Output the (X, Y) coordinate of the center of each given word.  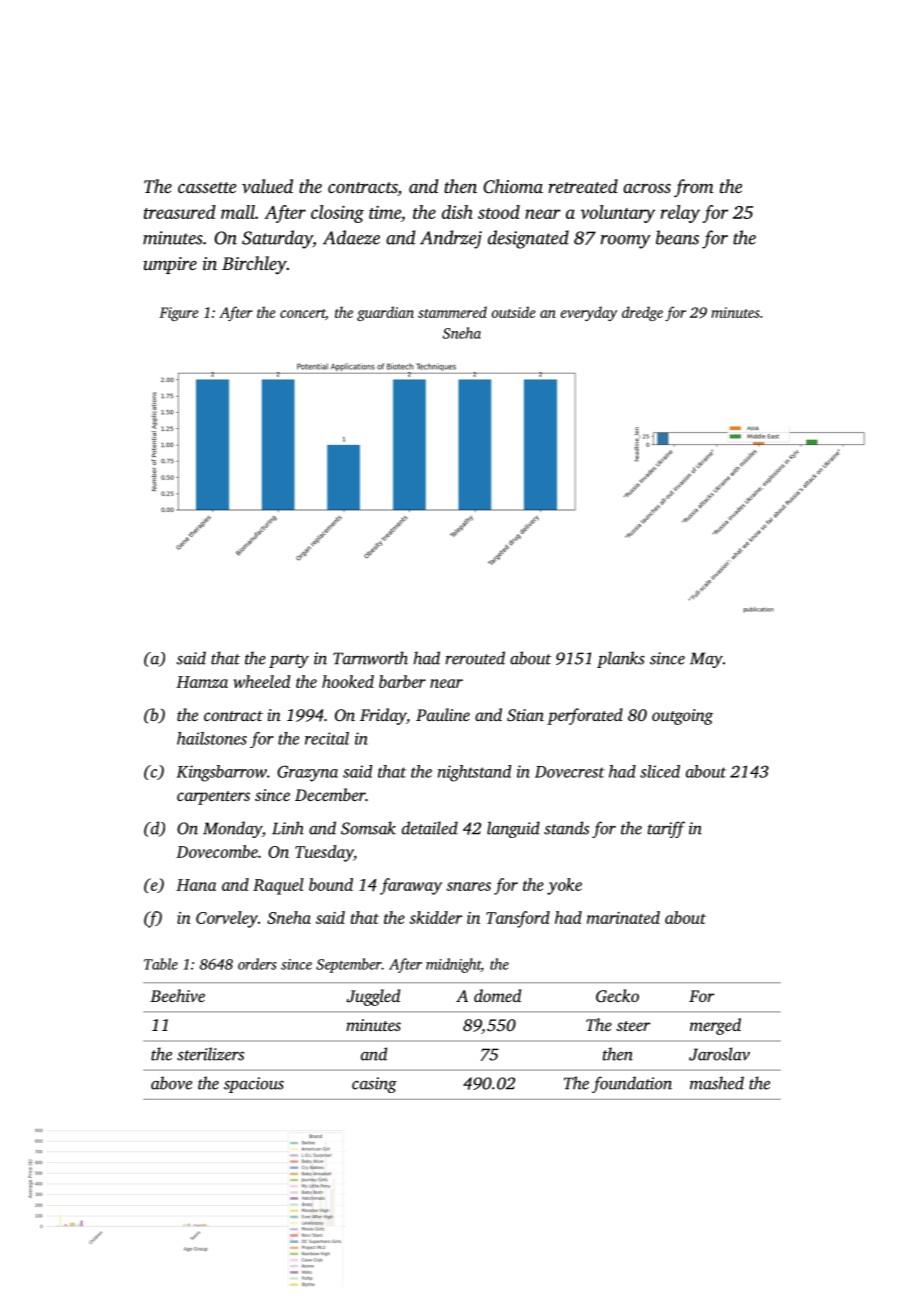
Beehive (177, 995)
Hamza (202, 682)
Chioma (513, 186)
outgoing (682, 717)
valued (267, 186)
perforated (585, 716)
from (694, 188)
